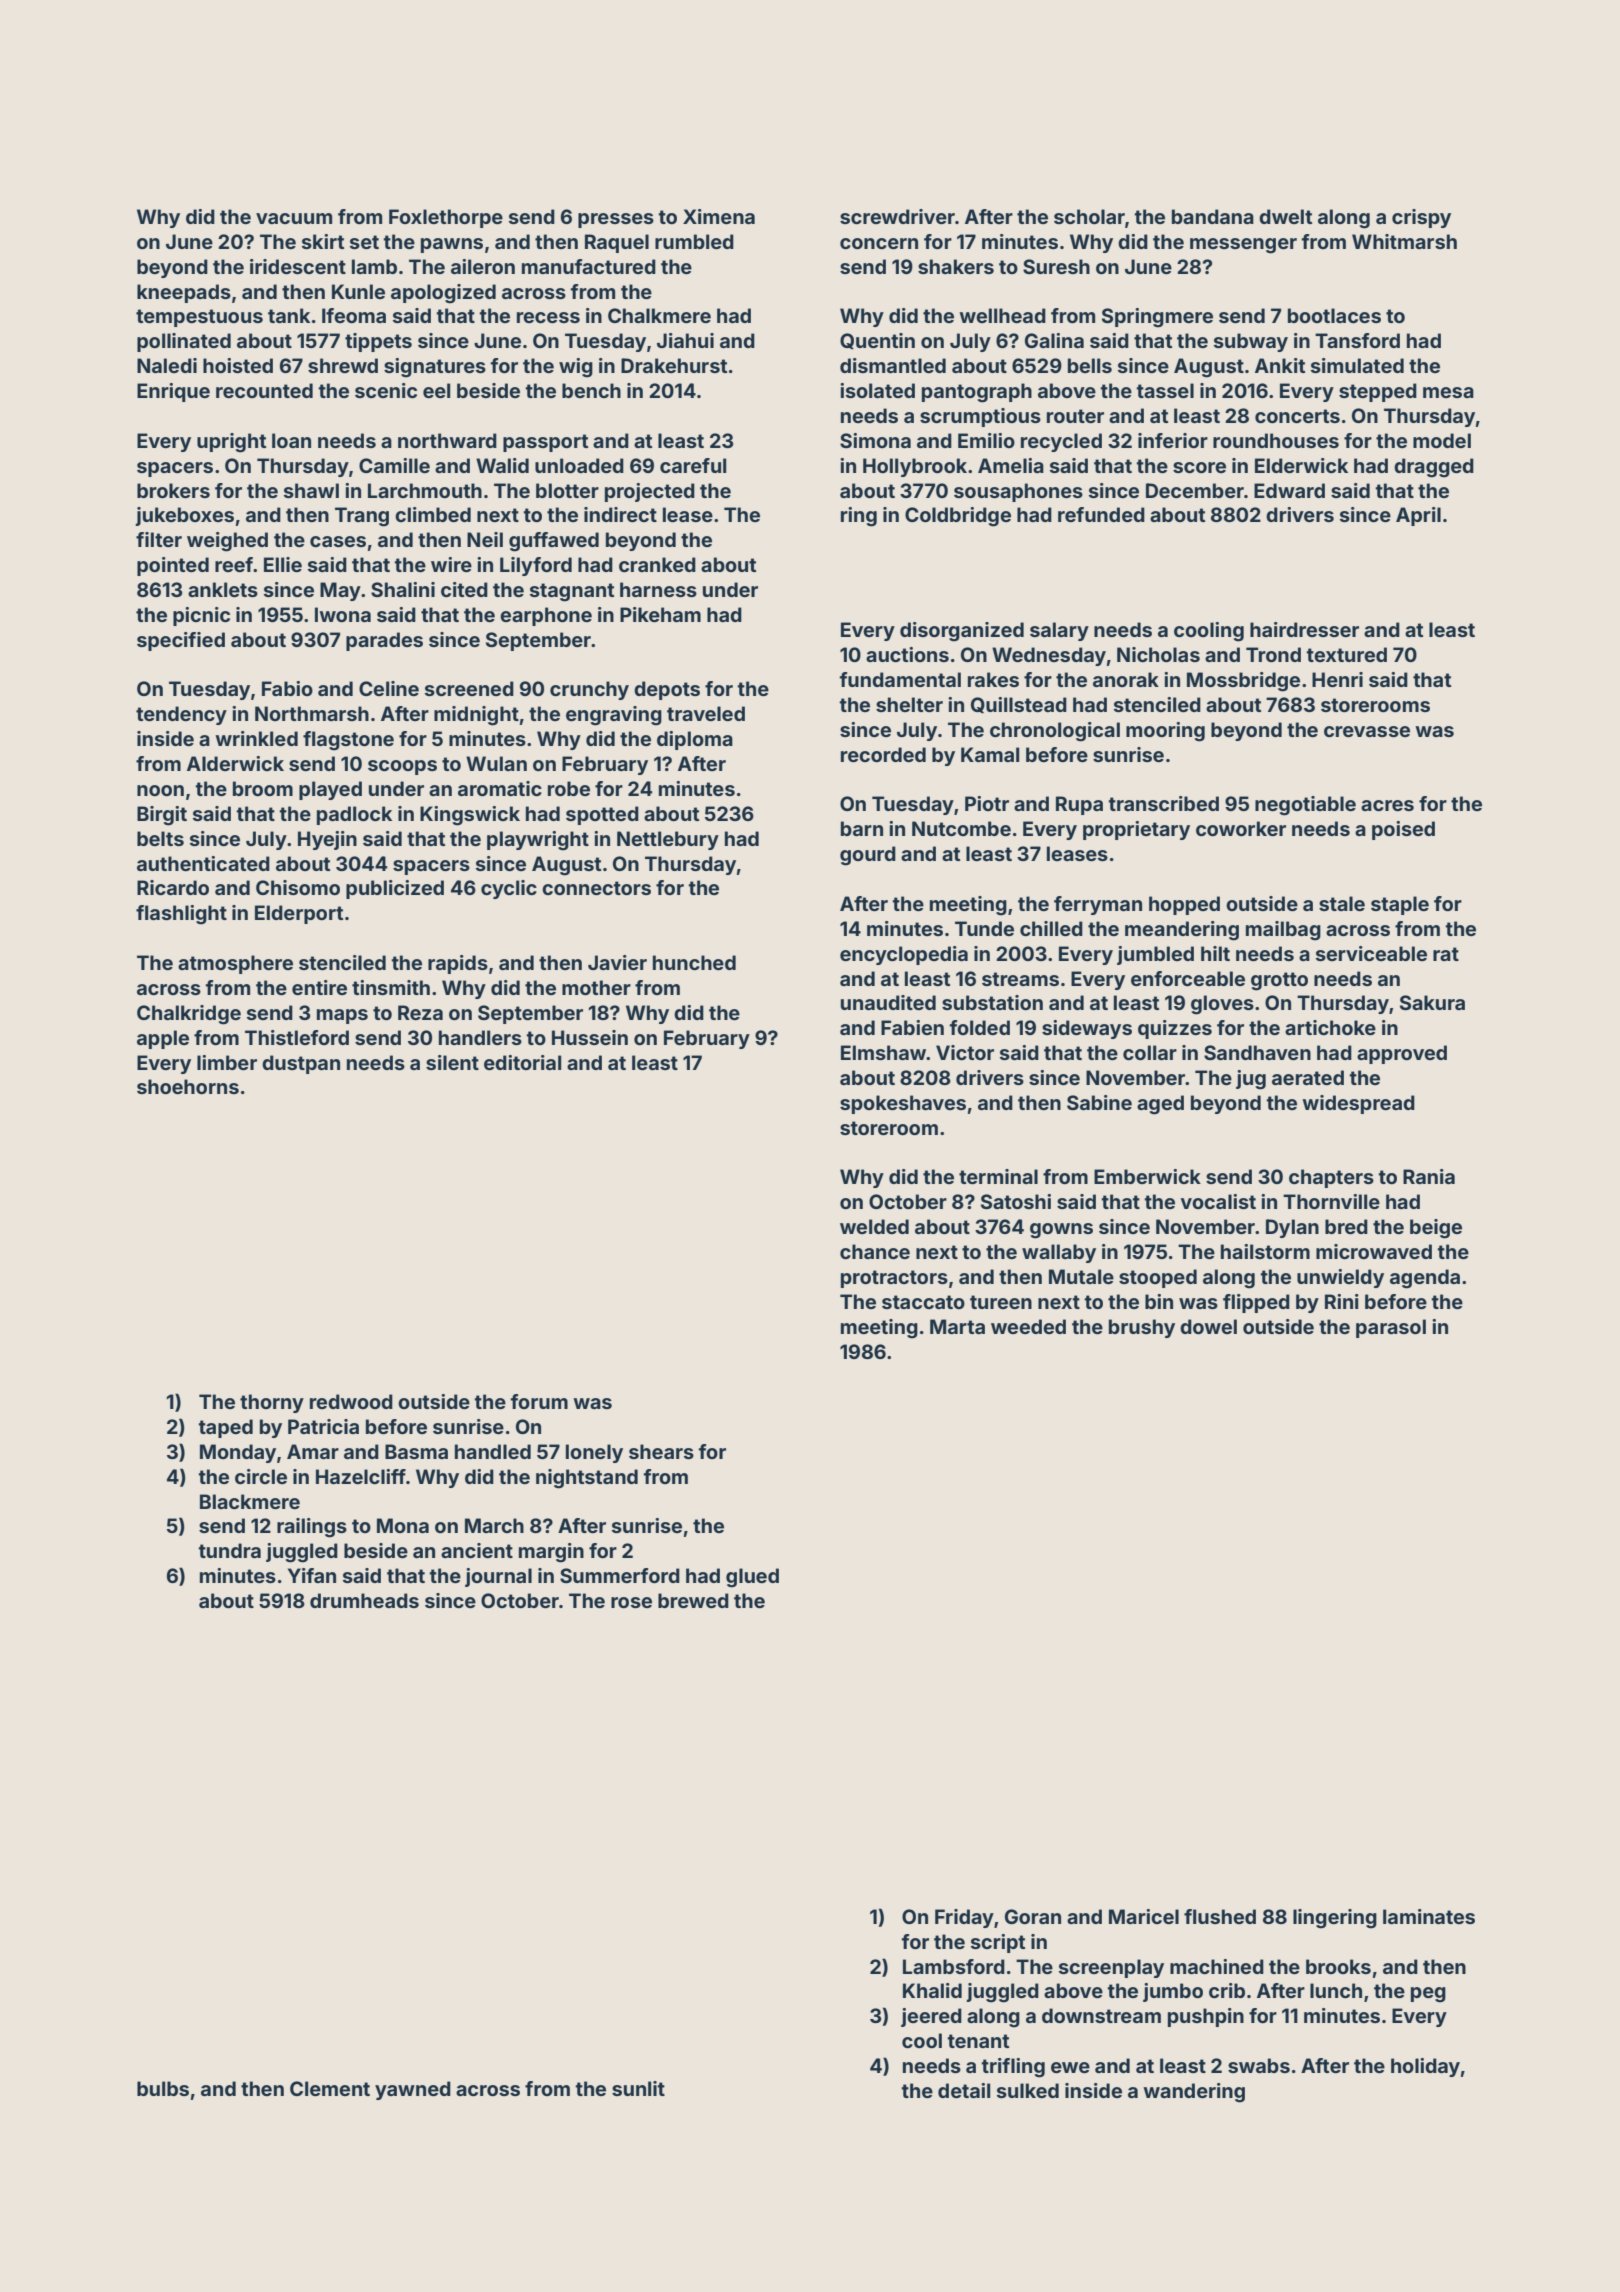  I want to click on yawned, so click(413, 2090).
